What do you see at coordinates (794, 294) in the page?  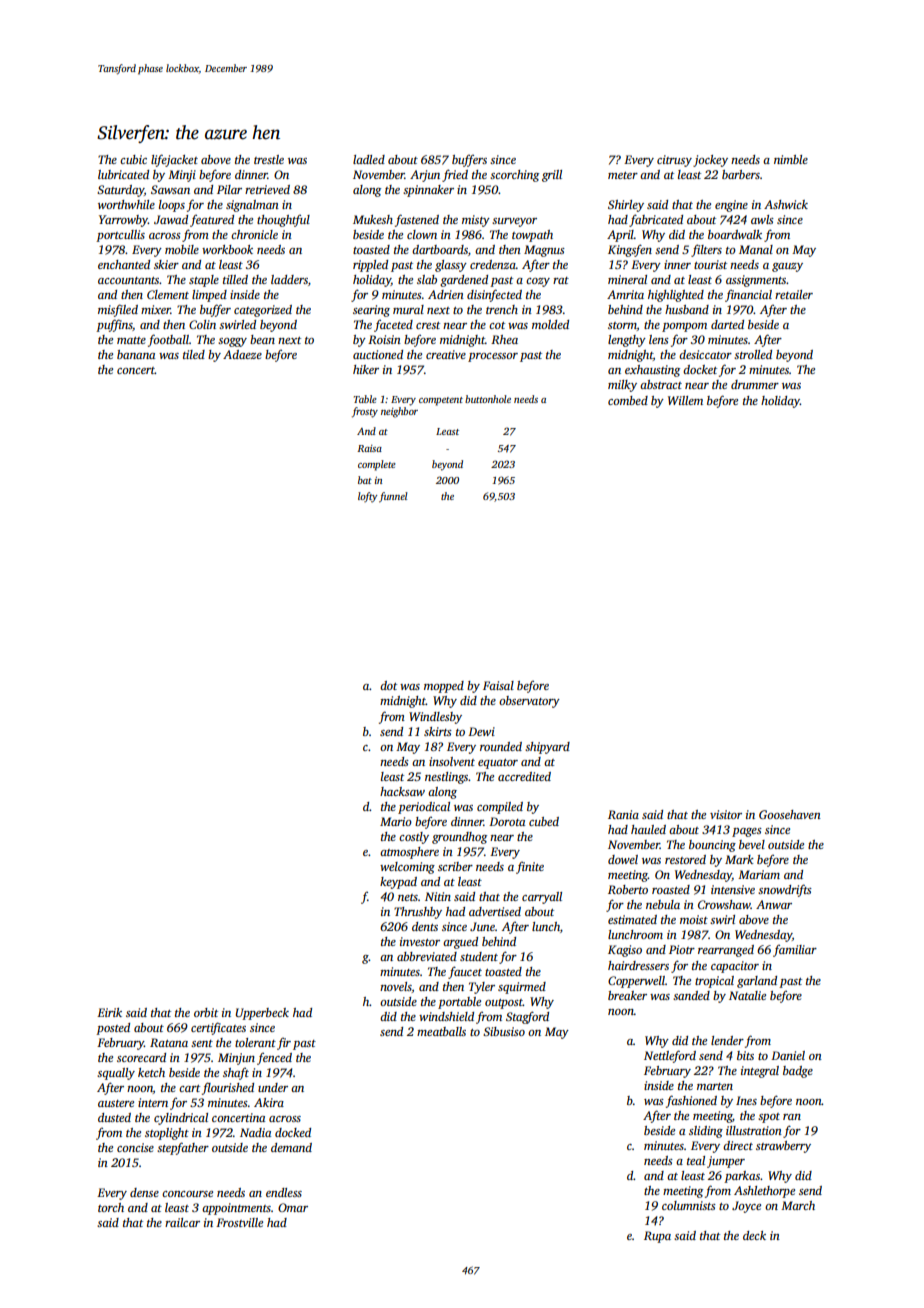 I see `retailer` at bounding box center [794, 294].
